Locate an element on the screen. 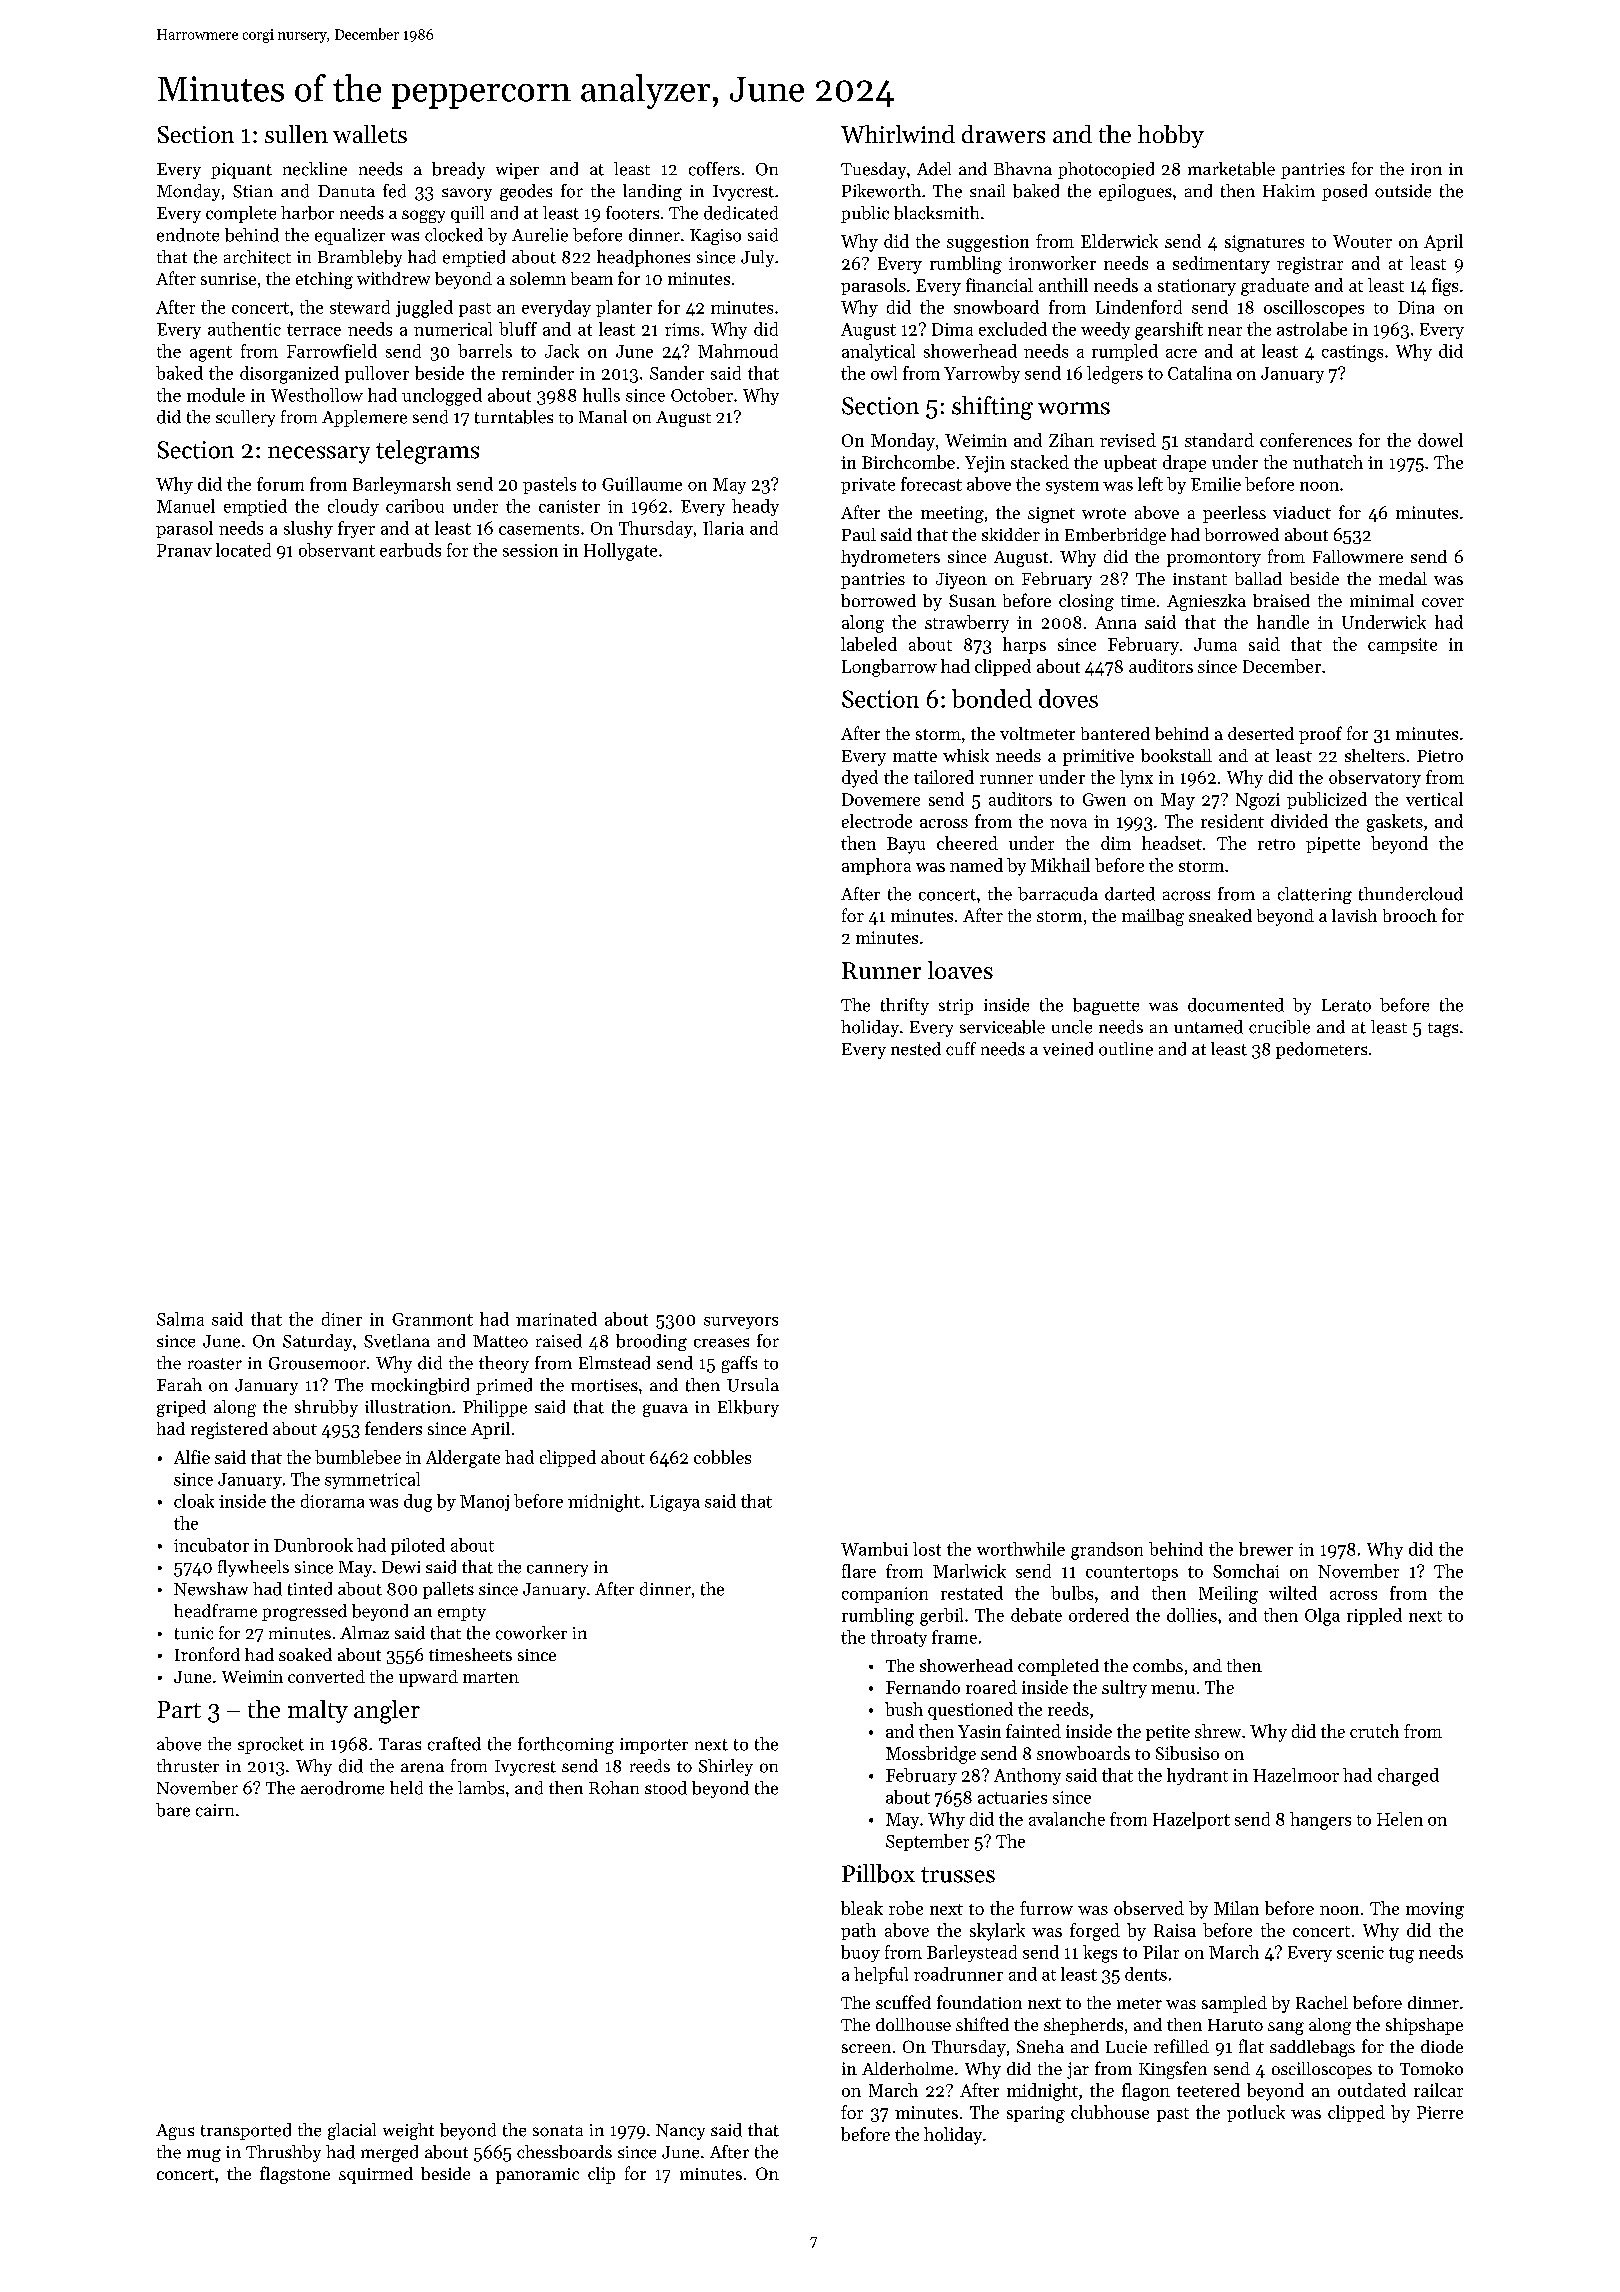 This screenshot has width=1620, height=2292. thrifty is located at coordinates (905, 1006).
